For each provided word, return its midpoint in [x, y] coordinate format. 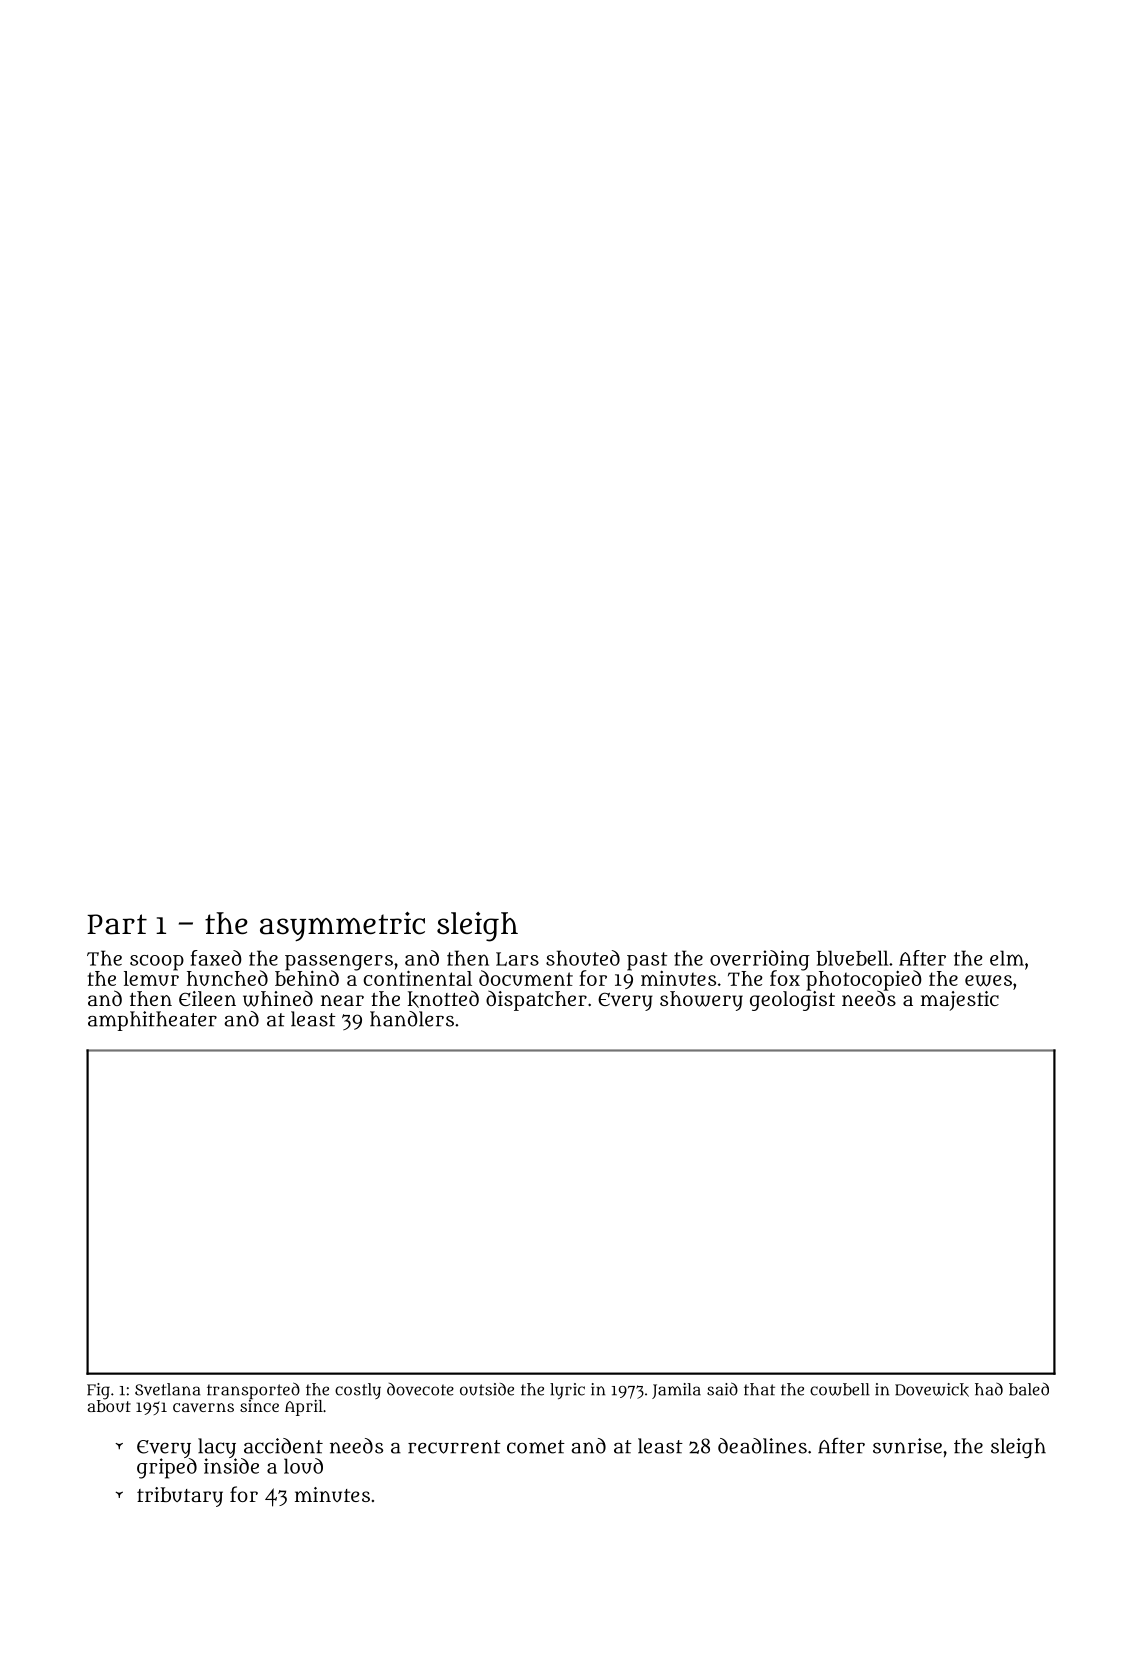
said [722, 1389]
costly [358, 1391]
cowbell [840, 1389]
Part [117, 924]
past [647, 961]
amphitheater [152, 1021]
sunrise [907, 1446]
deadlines [762, 1446]
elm [1007, 958]
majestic [960, 1001]
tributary [180, 1497]
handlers [412, 1019]
